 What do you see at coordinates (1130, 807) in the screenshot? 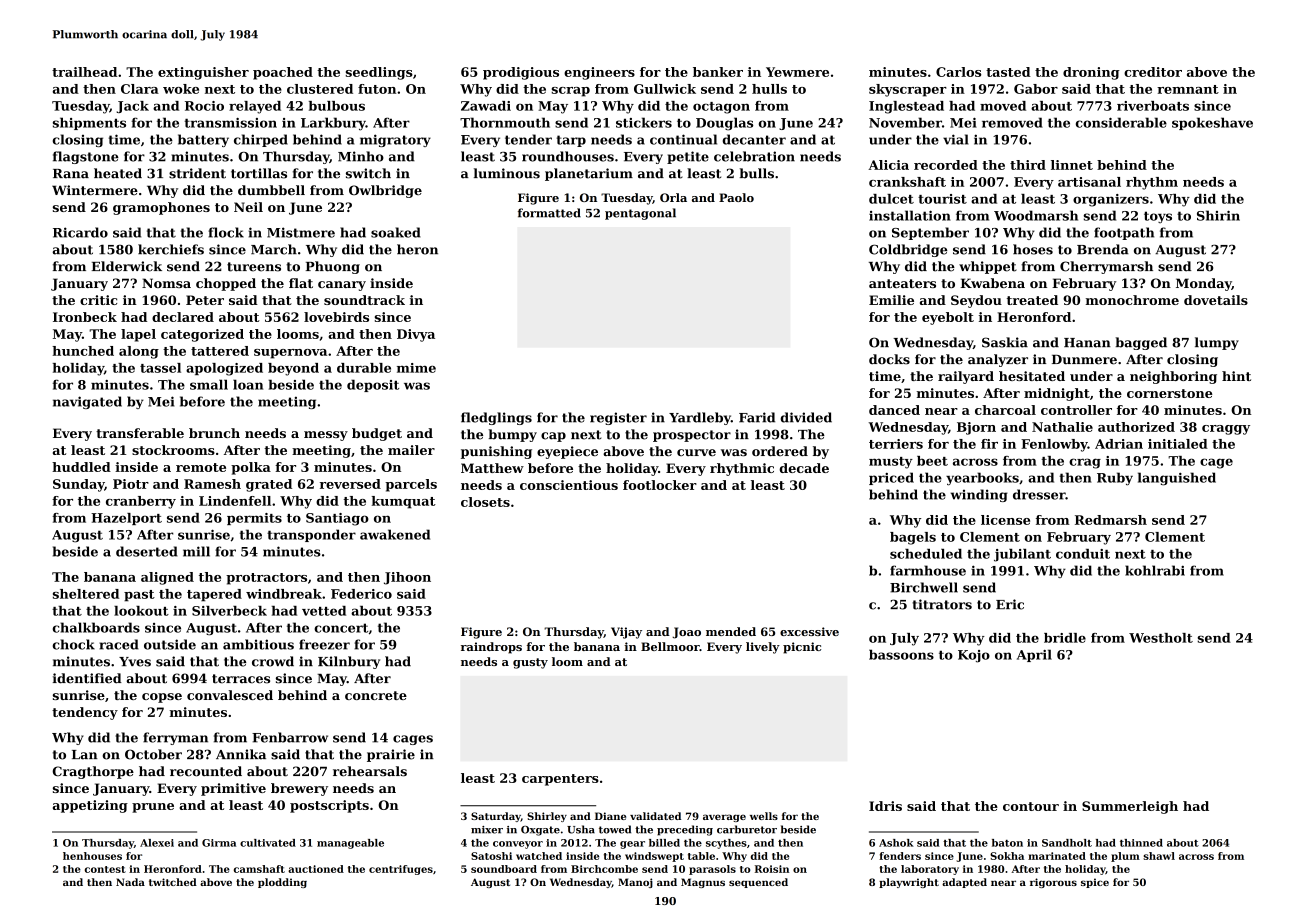
I see `Summerleigh` at bounding box center [1130, 807].
